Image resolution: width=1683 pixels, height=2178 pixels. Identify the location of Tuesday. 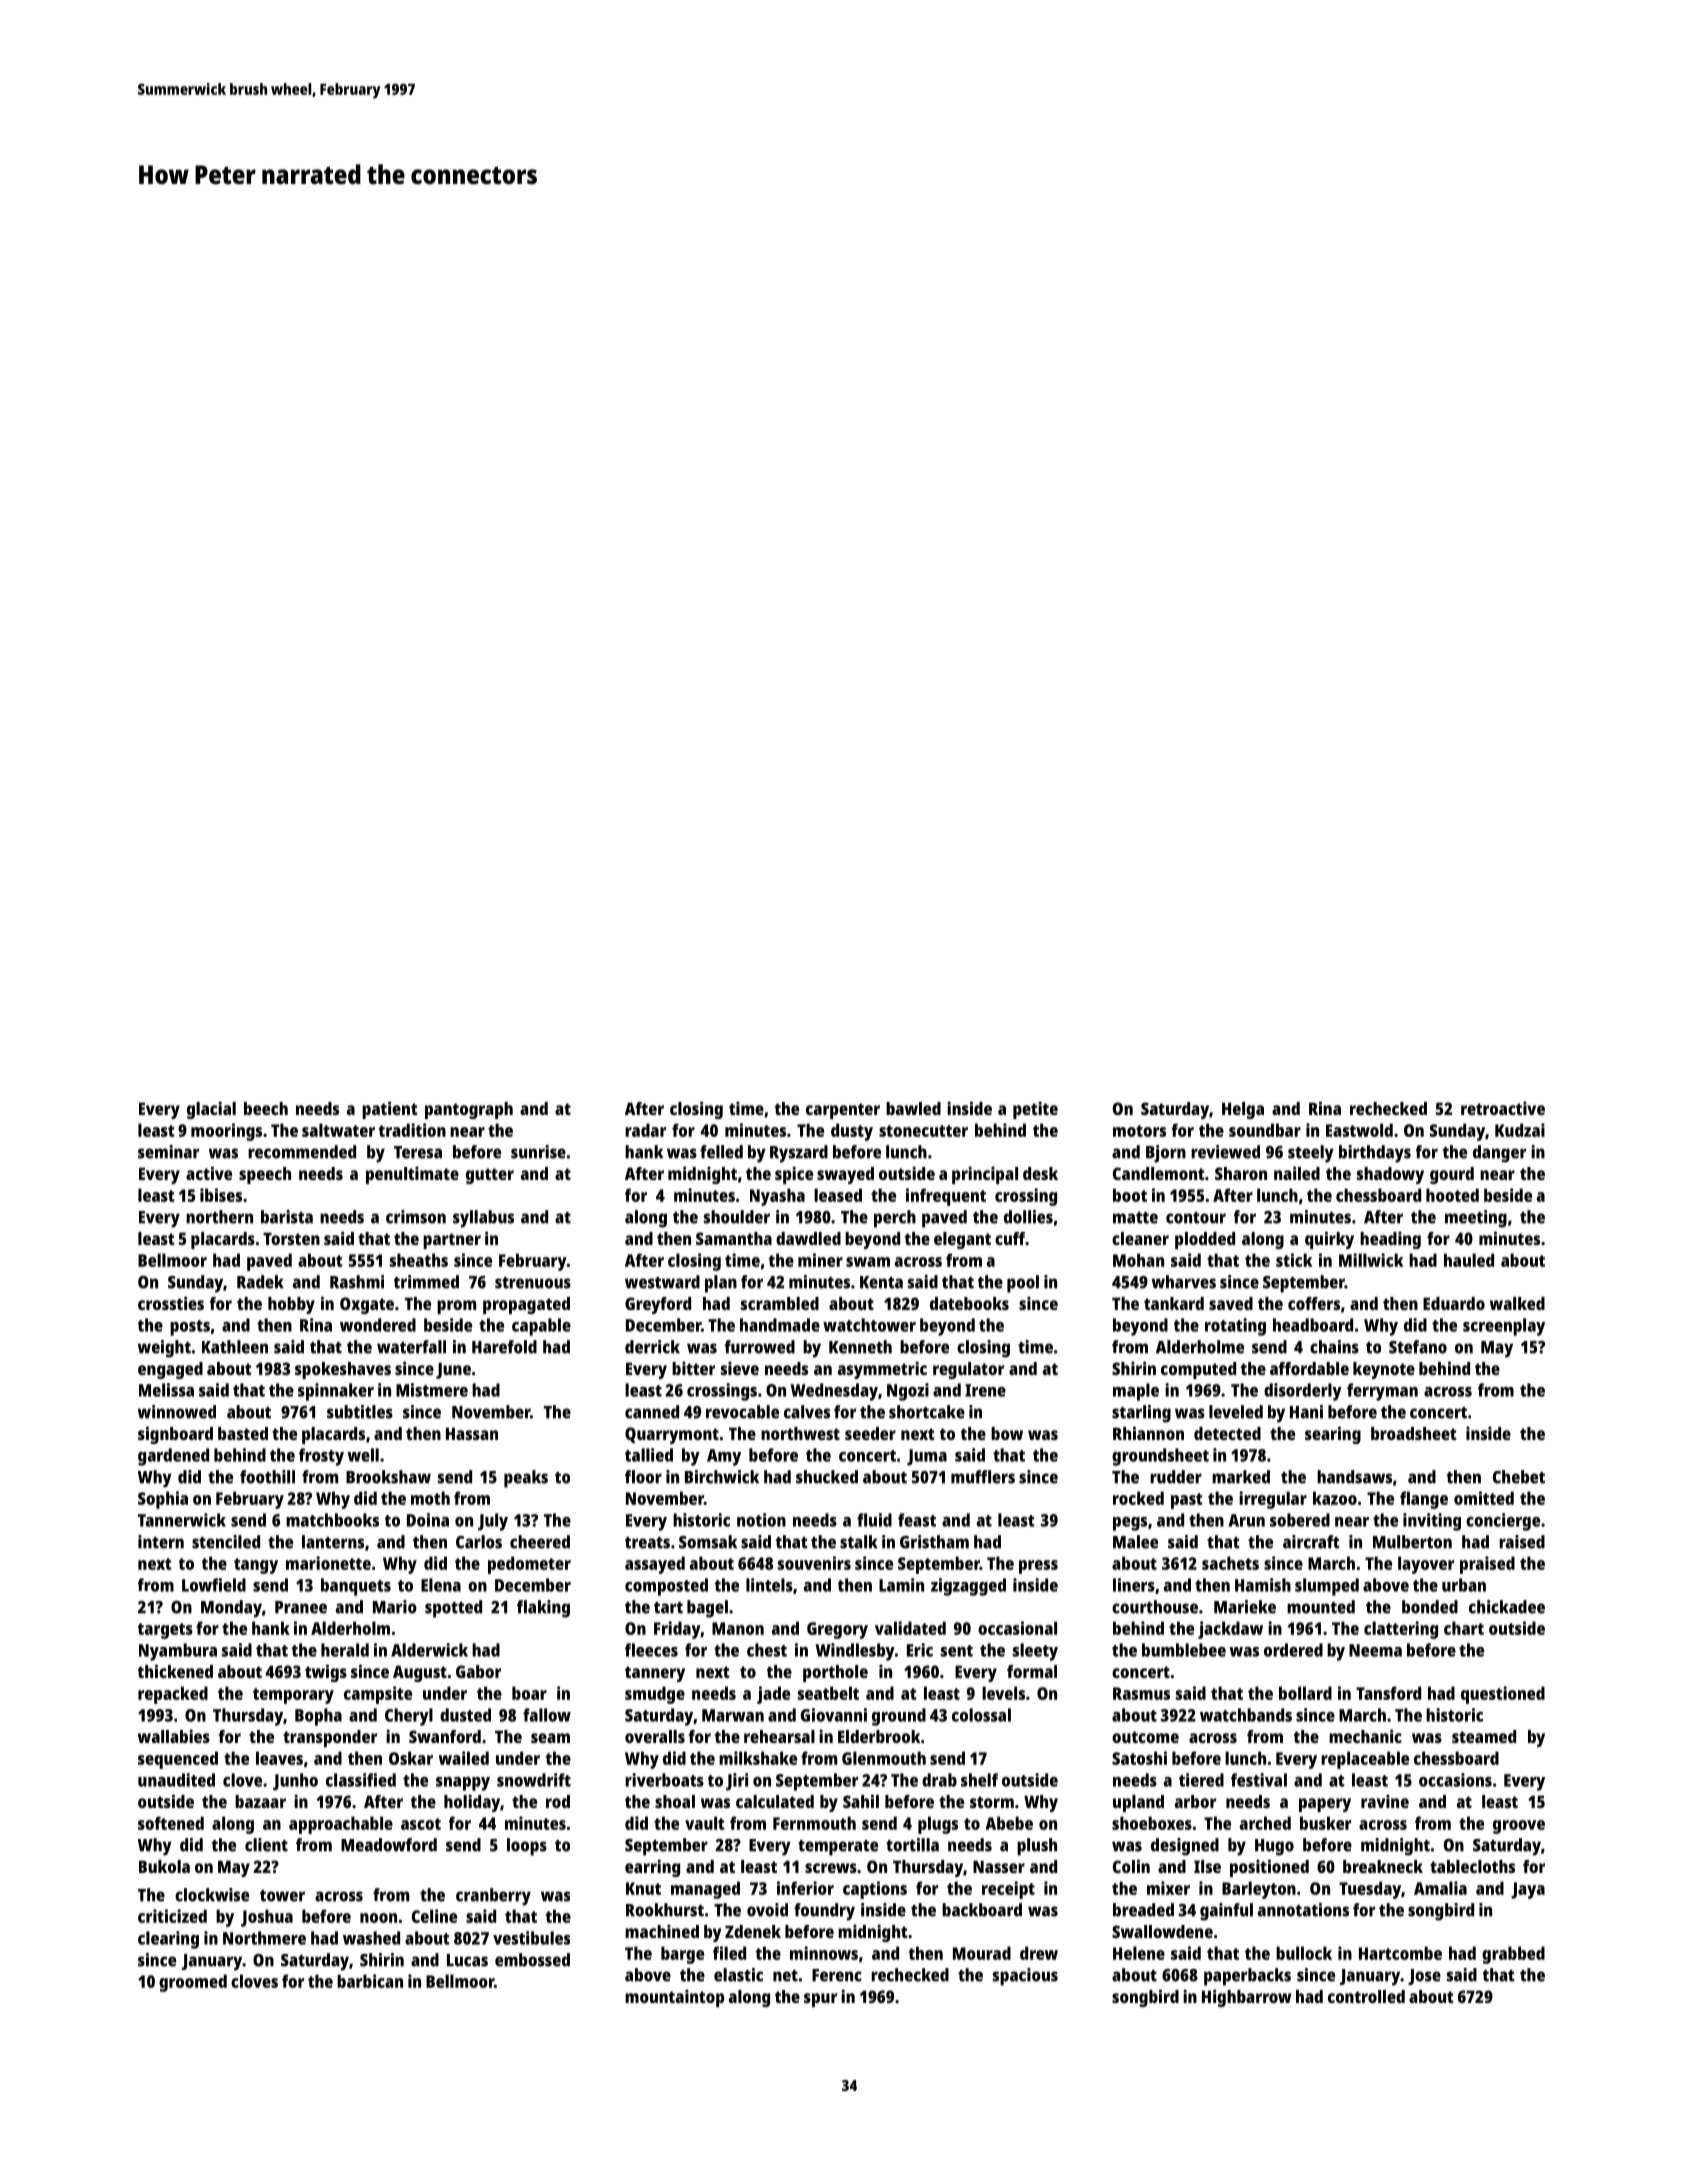
(1370, 1890).
